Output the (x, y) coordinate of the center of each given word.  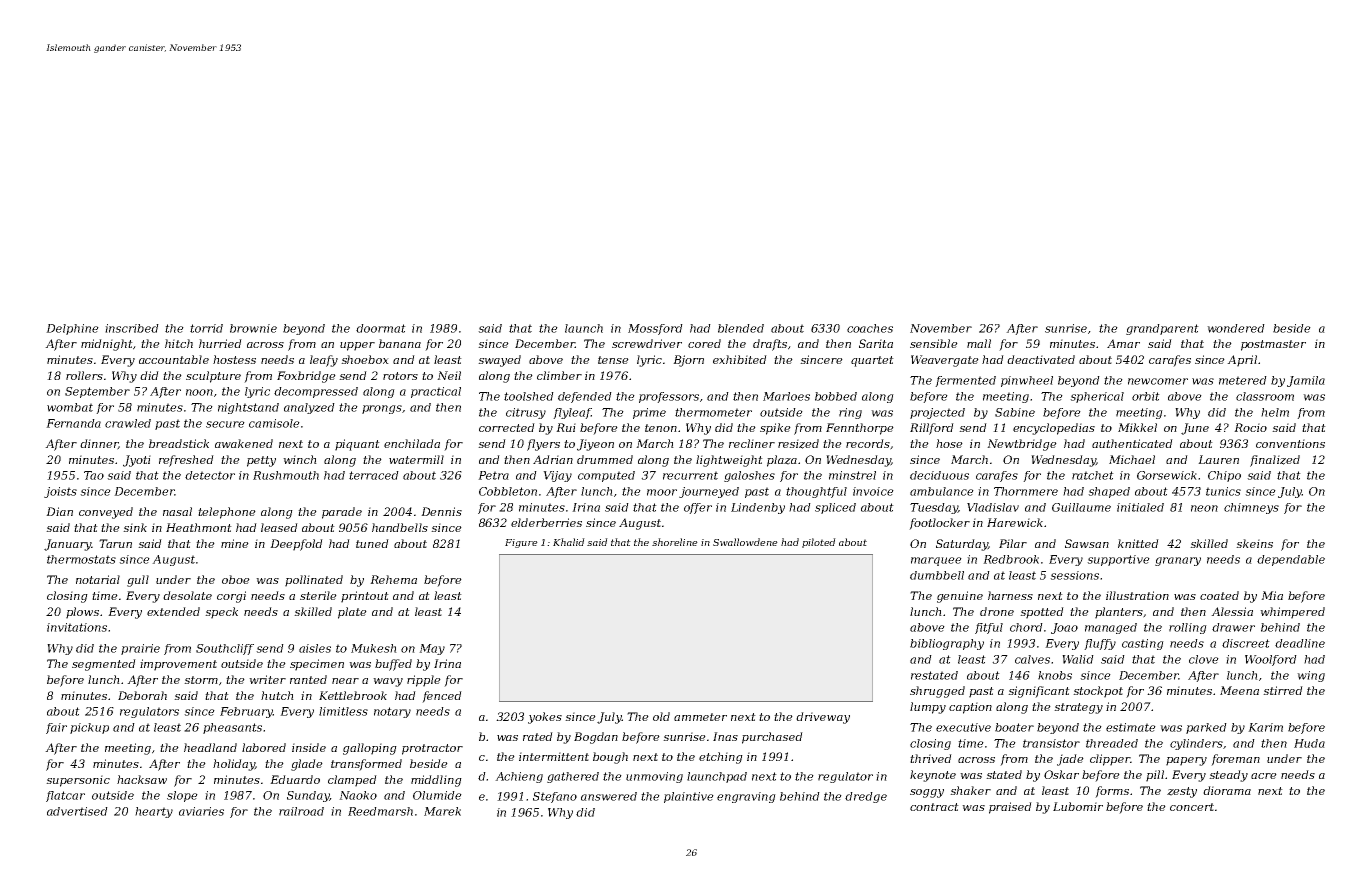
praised (1010, 808)
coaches (870, 328)
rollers (84, 375)
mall (979, 343)
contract (934, 807)
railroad (301, 811)
